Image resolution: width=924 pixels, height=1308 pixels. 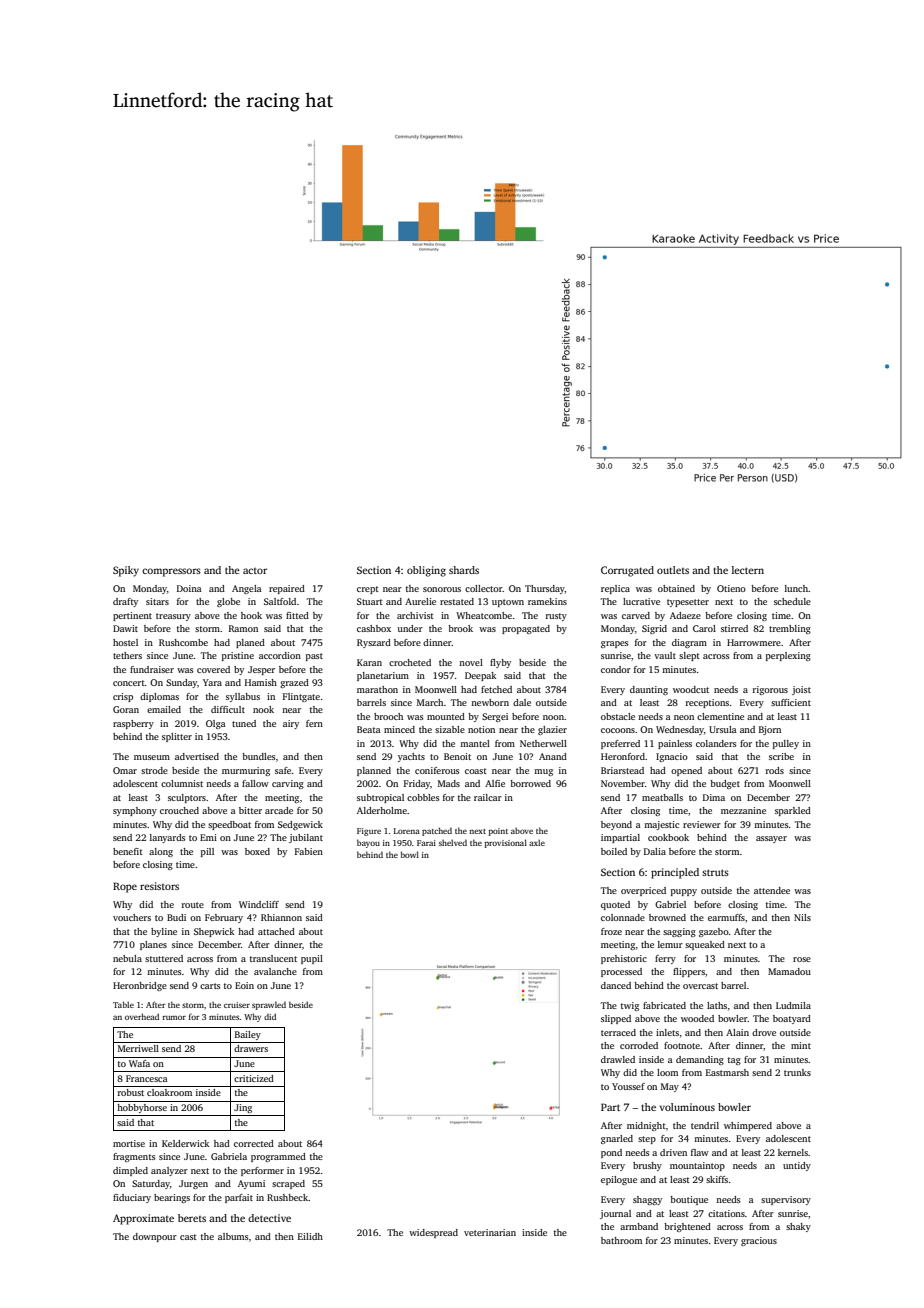 What do you see at coordinates (127, 655) in the screenshot?
I see `tethers` at bounding box center [127, 655].
